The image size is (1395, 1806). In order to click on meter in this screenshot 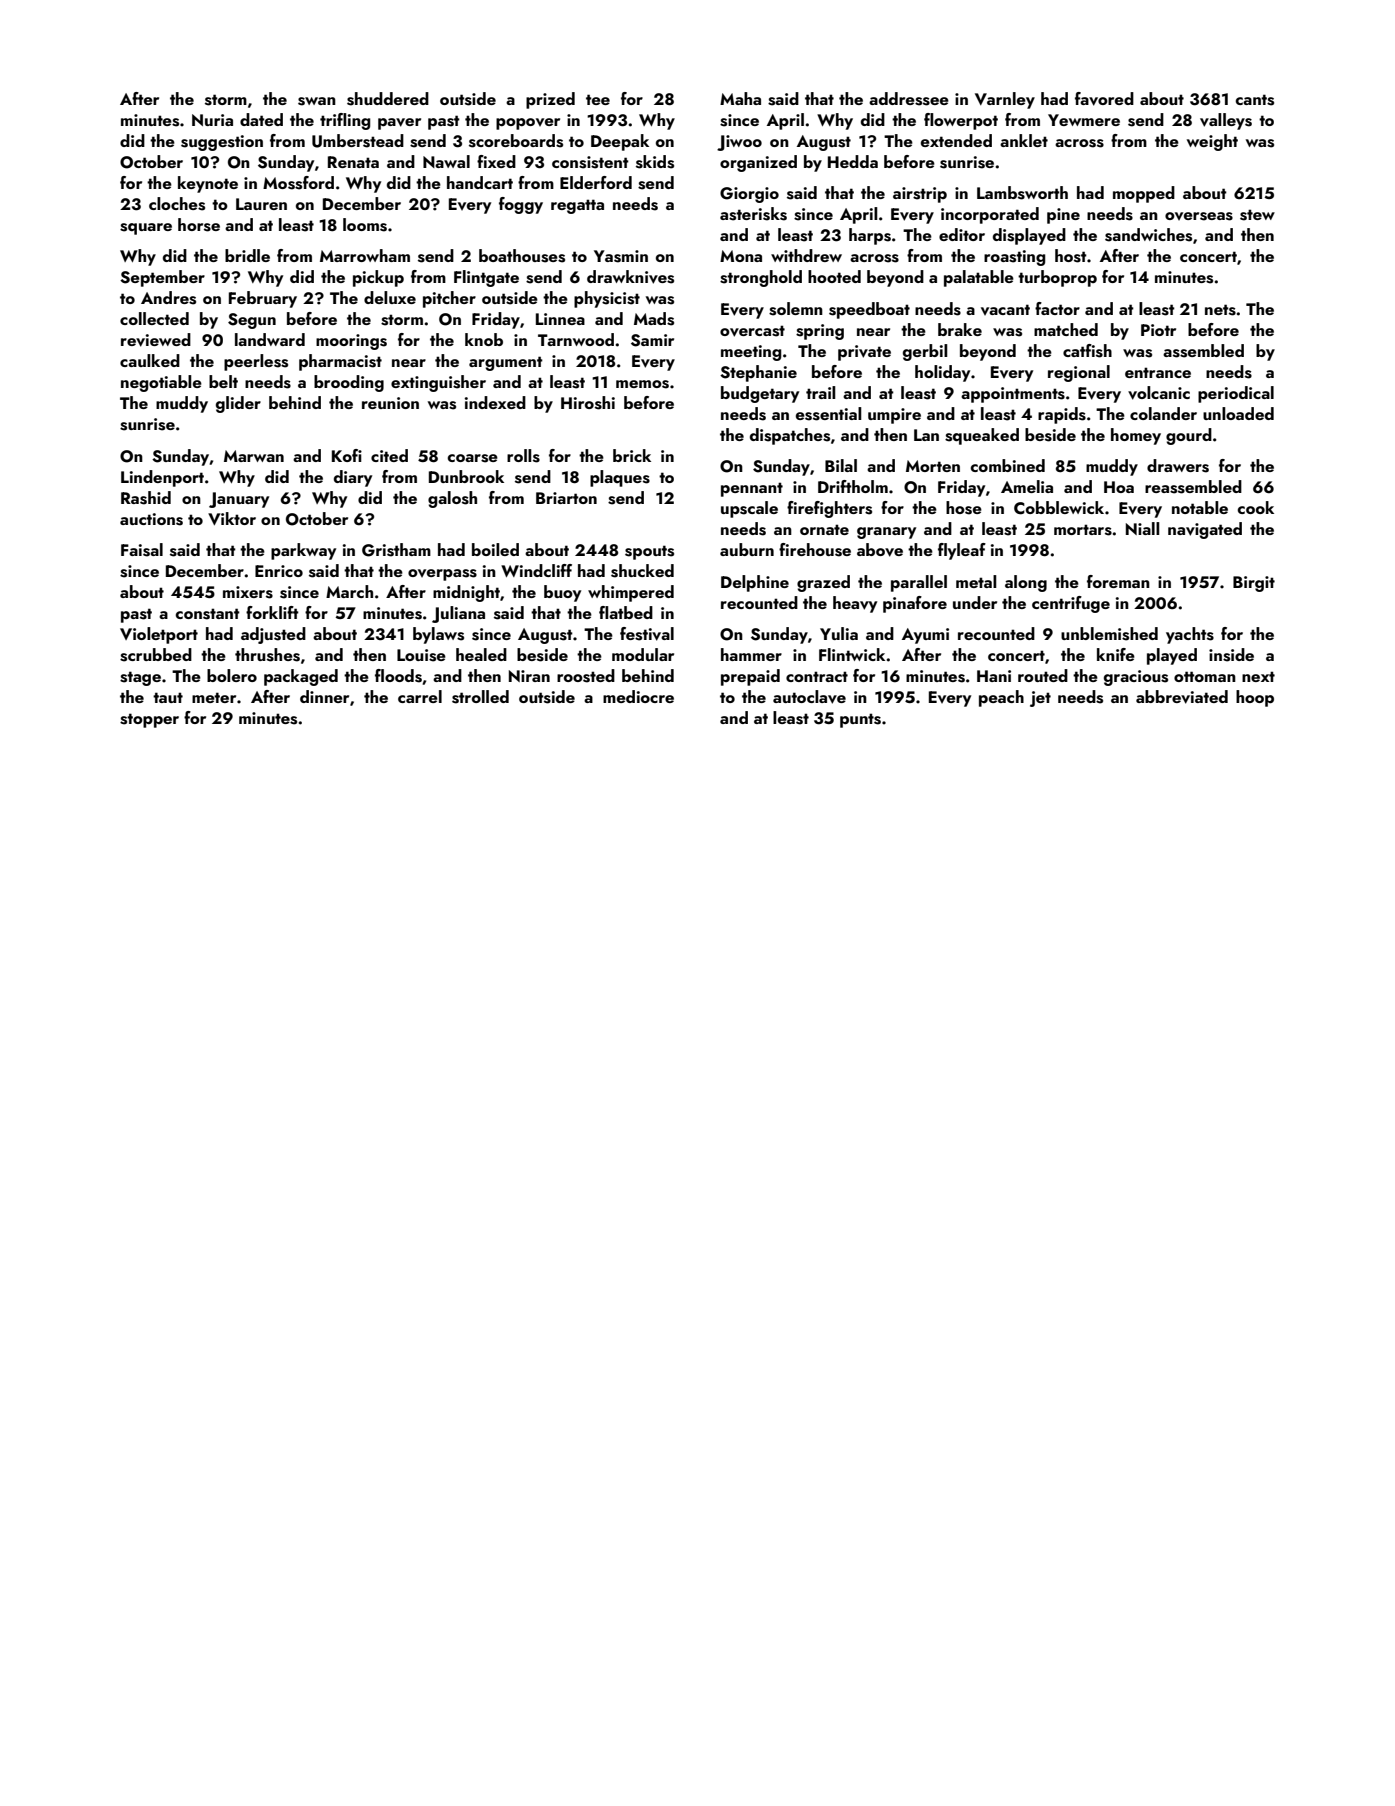, I will do `click(214, 697)`.
